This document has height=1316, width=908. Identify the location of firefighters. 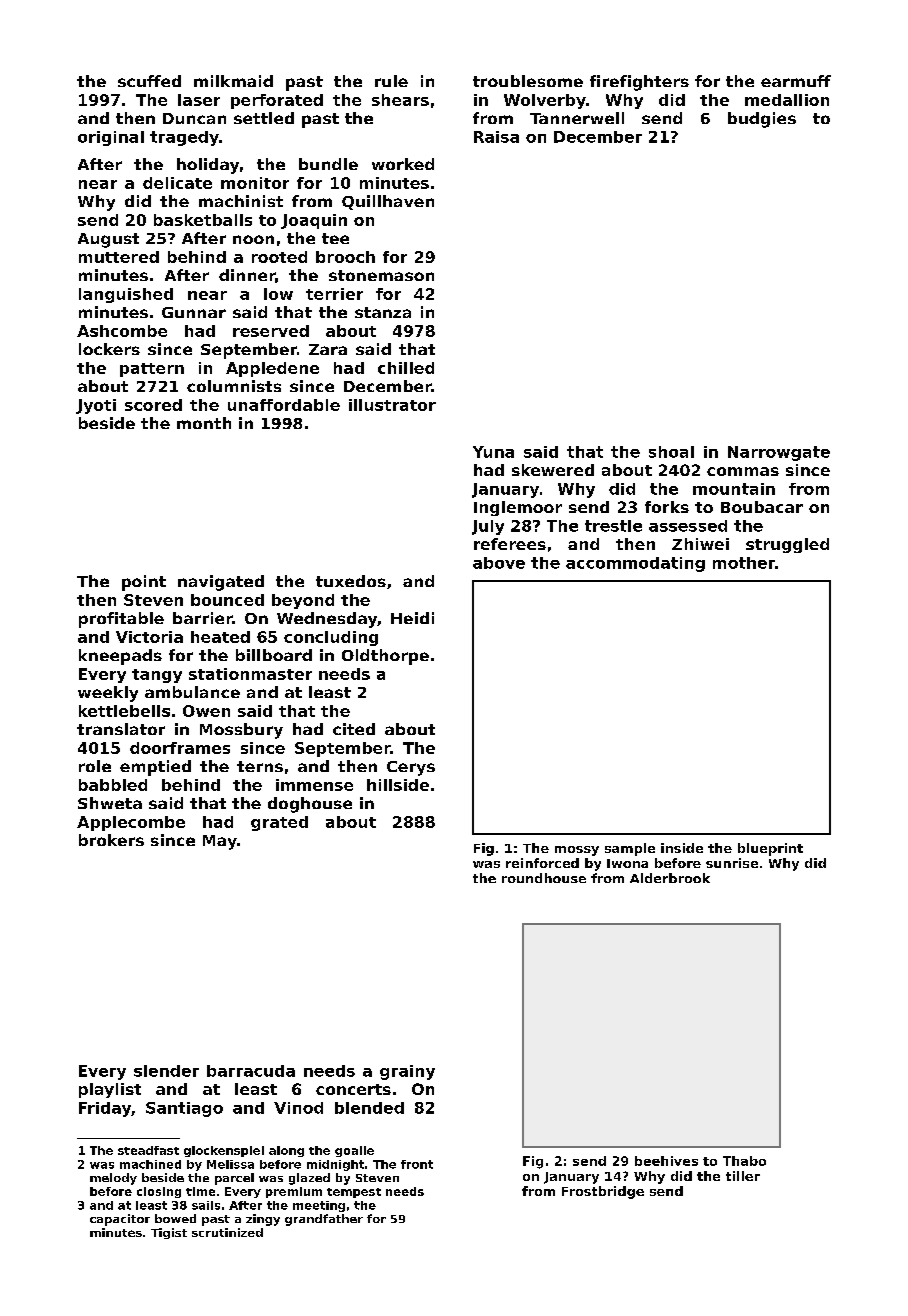
(639, 83).
